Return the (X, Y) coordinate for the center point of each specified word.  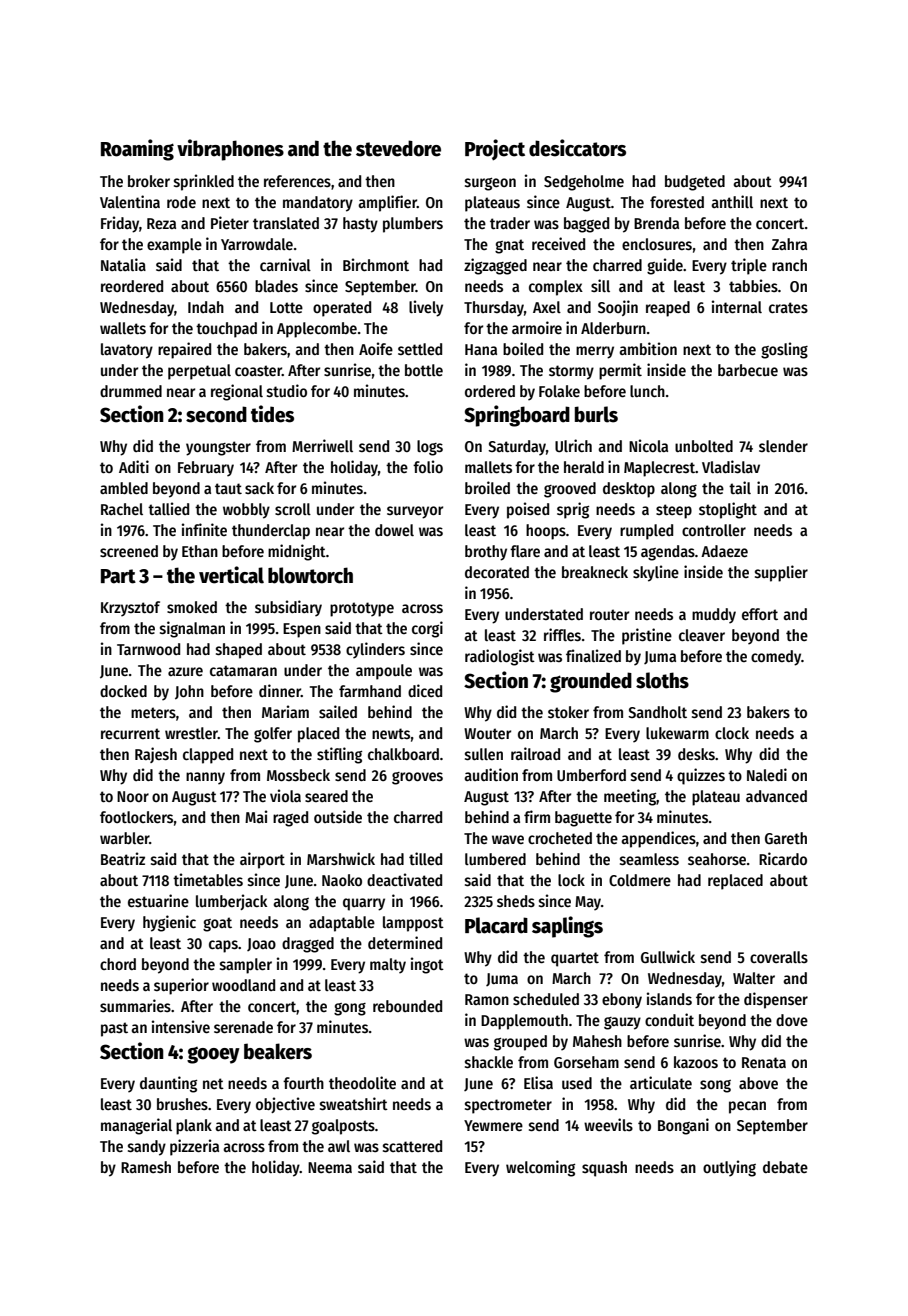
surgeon (490, 184)
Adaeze (724, 551)
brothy (486, 553)
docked (123, 691)
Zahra (789, 244)
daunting (168, 1084)
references (297, 181)
